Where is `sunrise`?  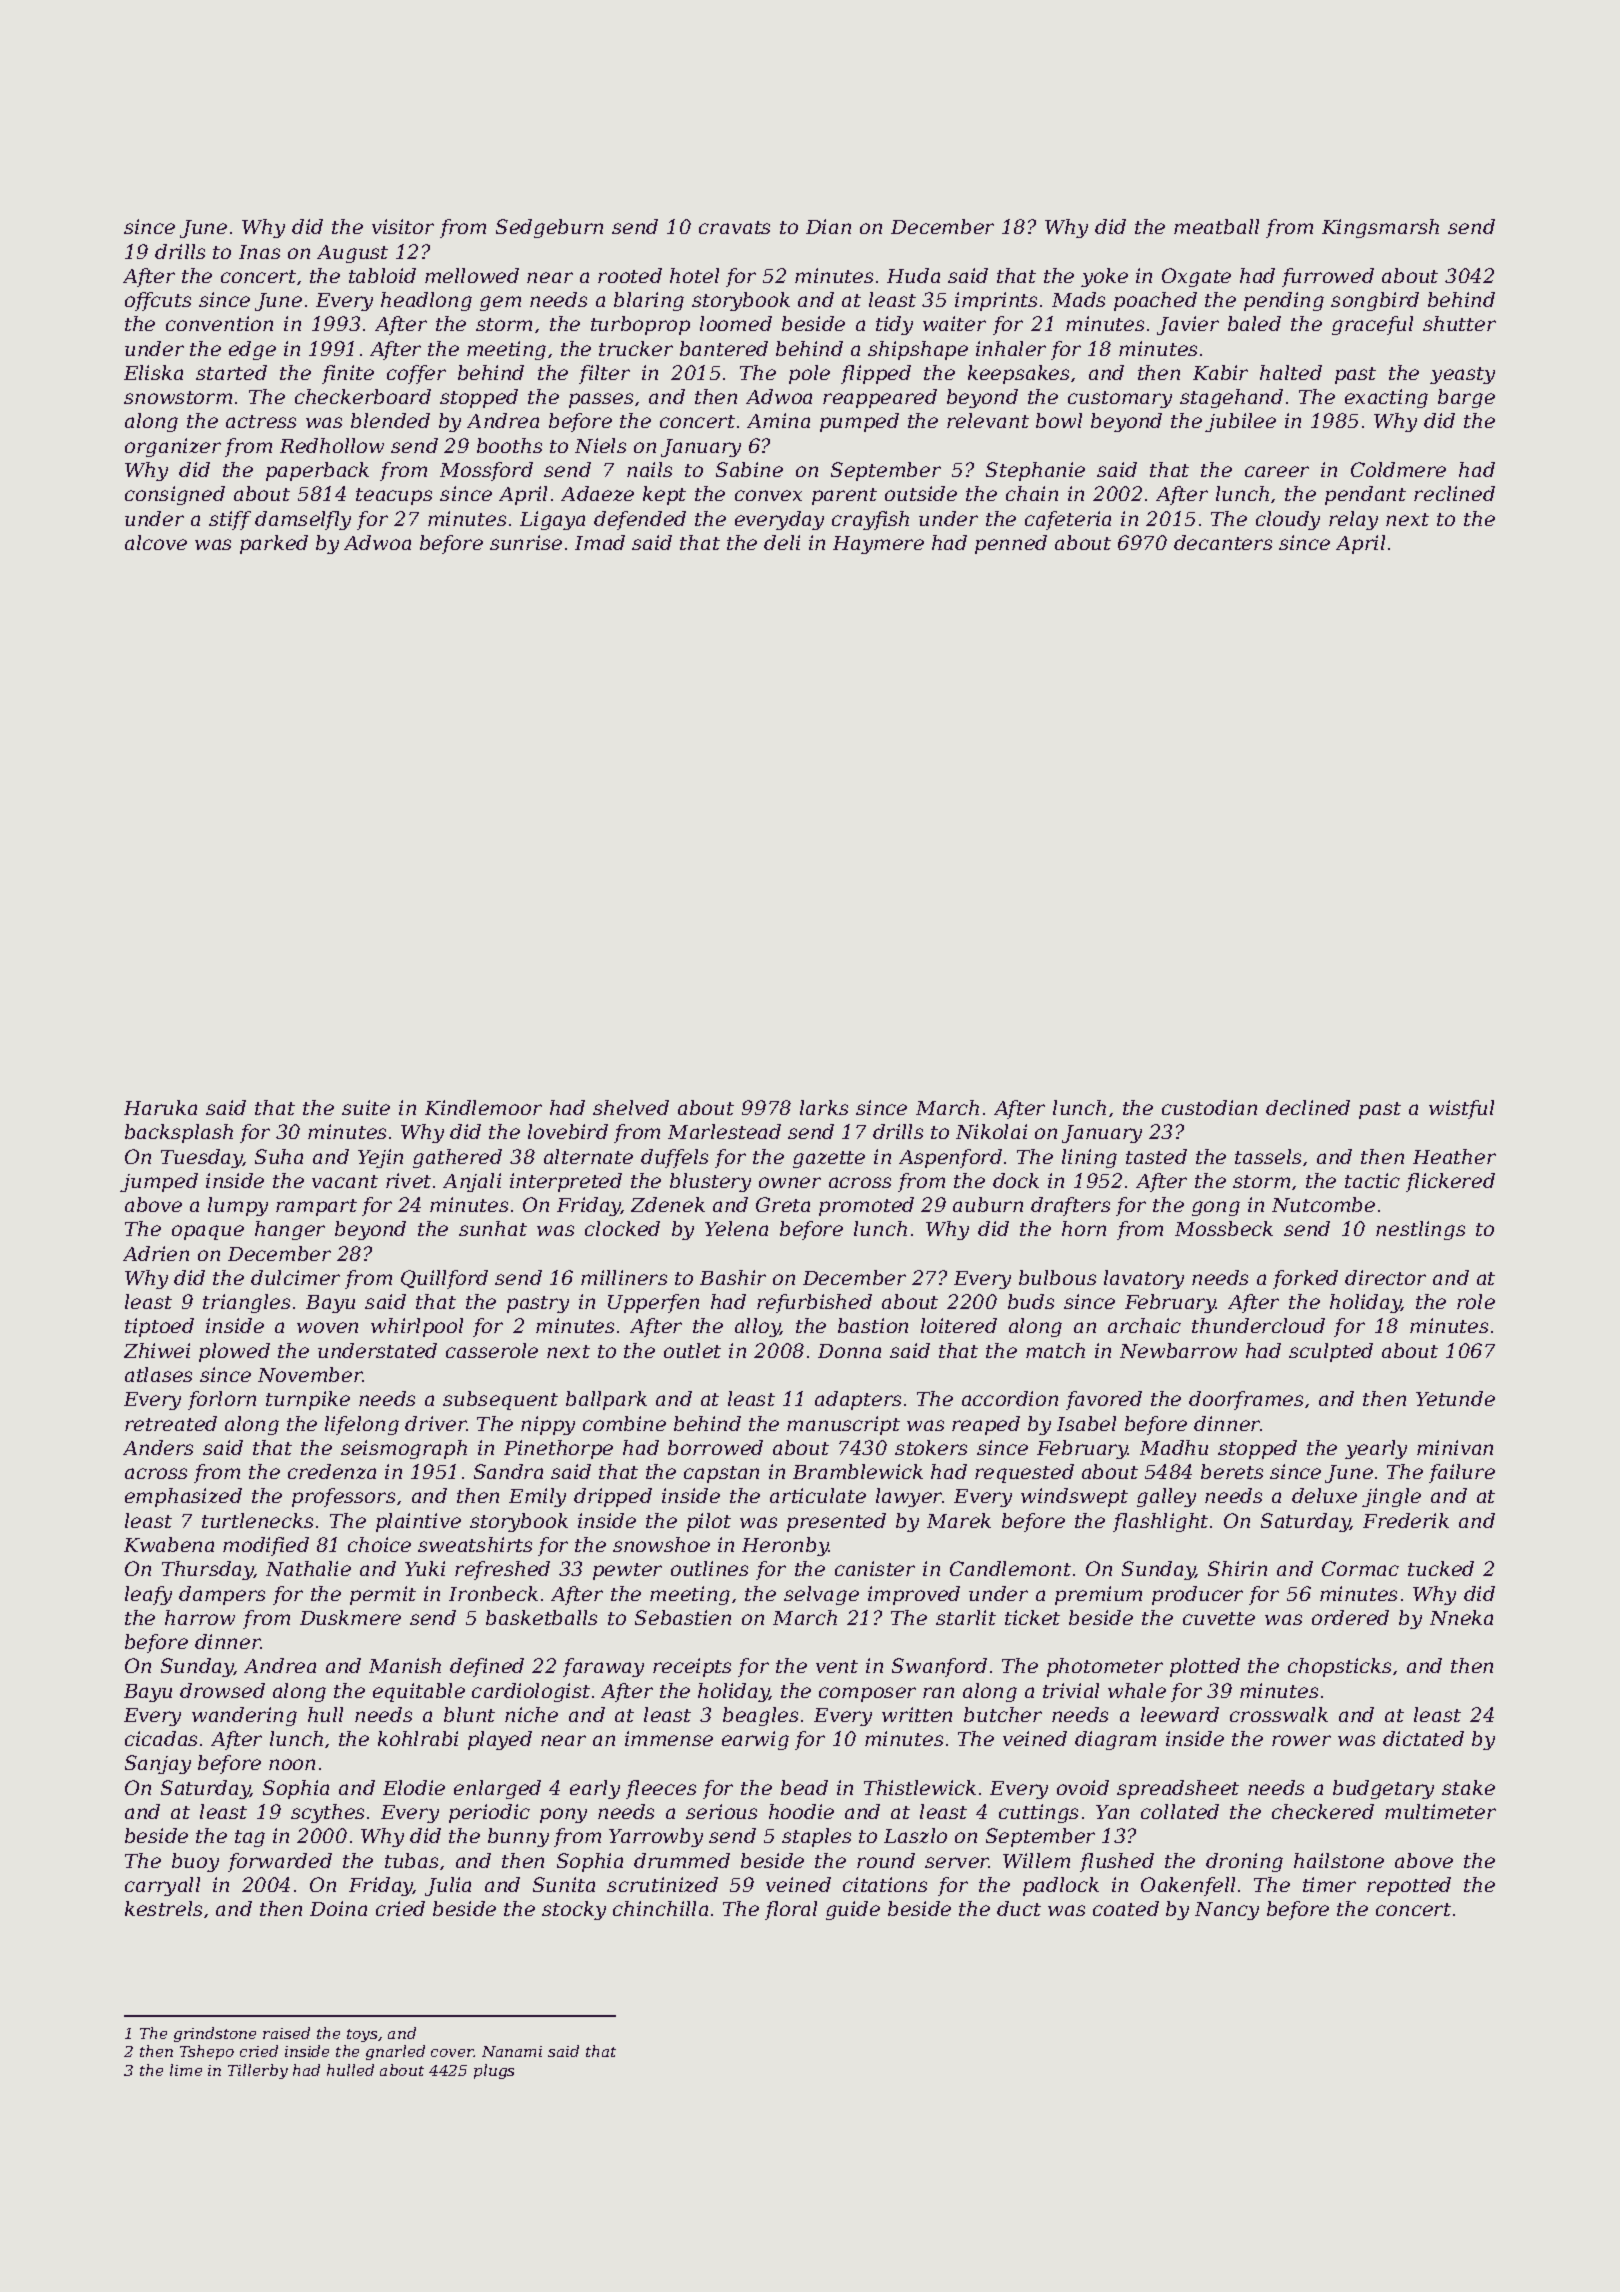
sunrise is located at coordinates (526, 542).
